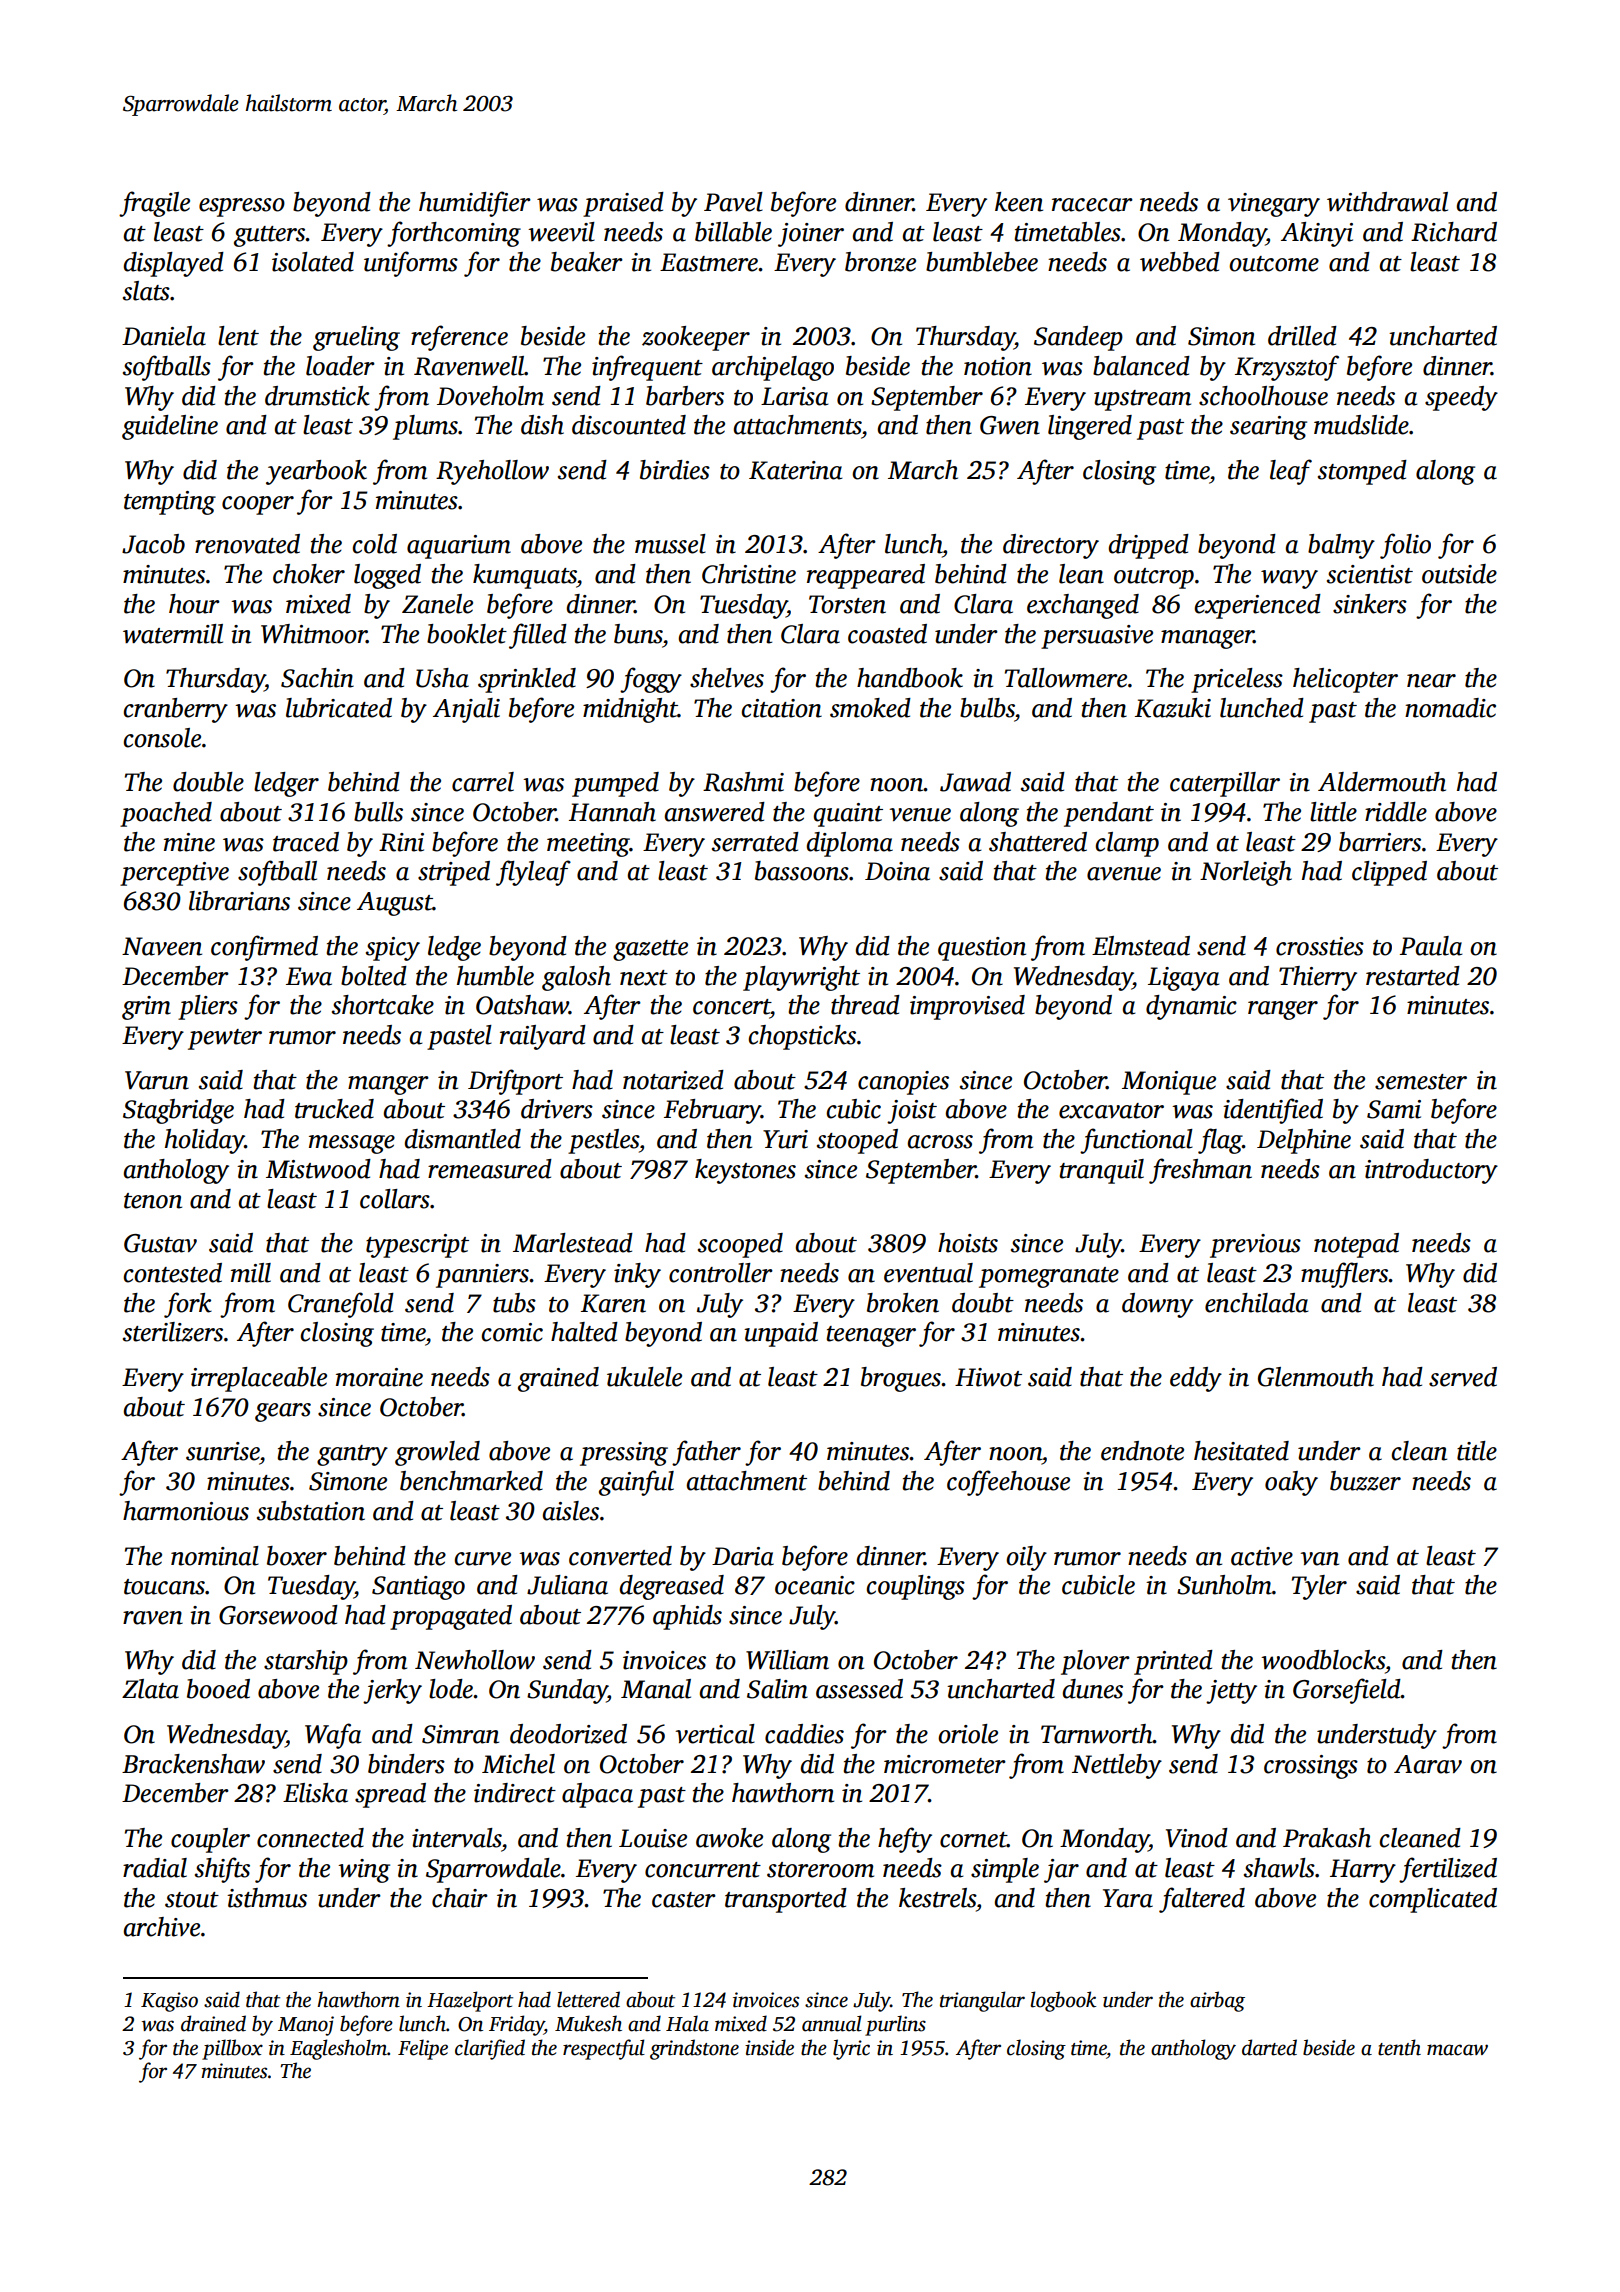 The width and height of the screenshot is (1620, 2292). What do you see at coordinates (731, 1007) in the screenshot?
I see `concert` at bounding box center [731, 1007].
